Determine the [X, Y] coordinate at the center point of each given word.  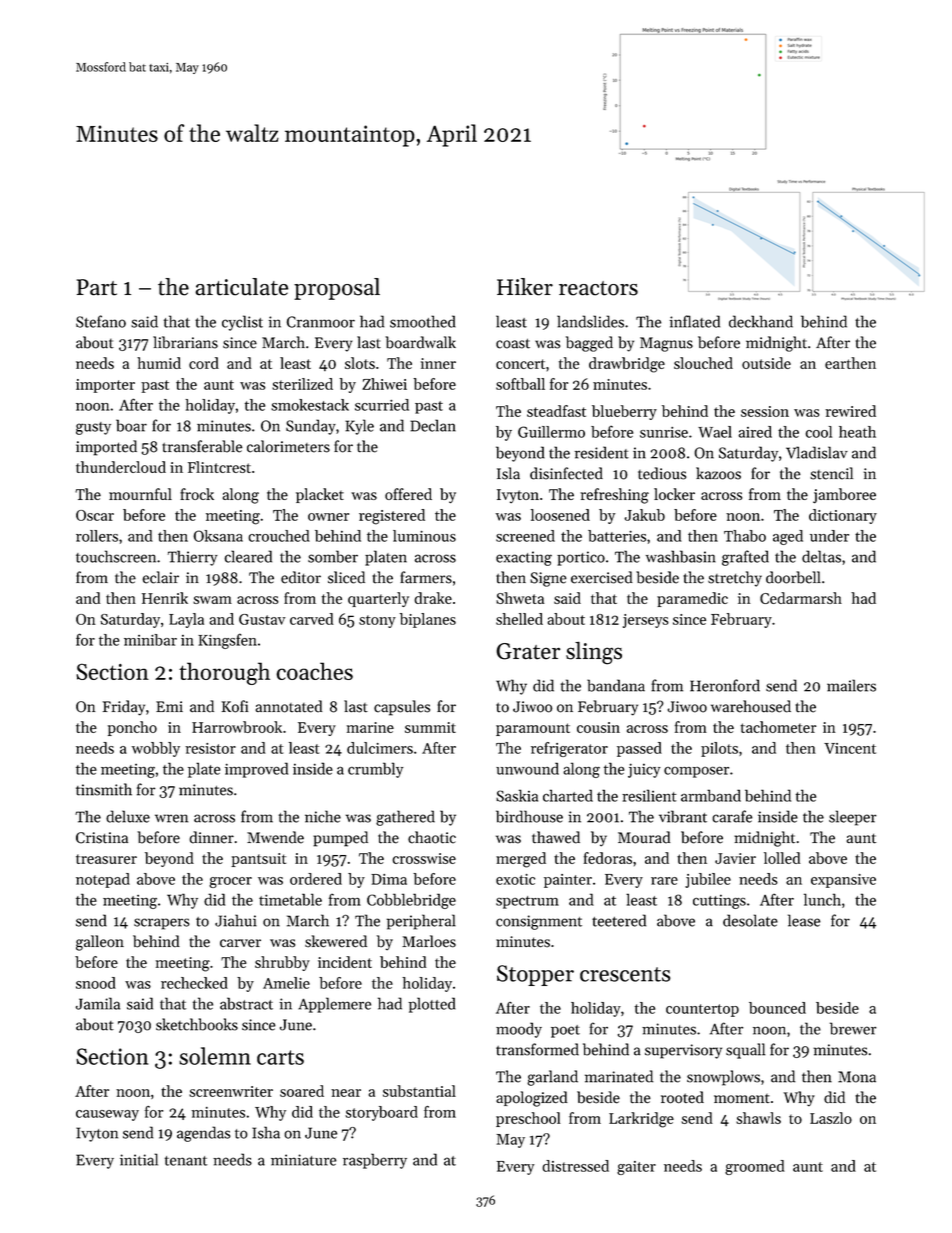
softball [520, 384]
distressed [575, 1166]
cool [819, 432]
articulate [241, 287]
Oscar [95, 515]
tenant [186, 1161]
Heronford [725, 685]
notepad [103, 880]
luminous [424, 536]
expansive [843, 881]
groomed [755, 1167]
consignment [539, 922]
